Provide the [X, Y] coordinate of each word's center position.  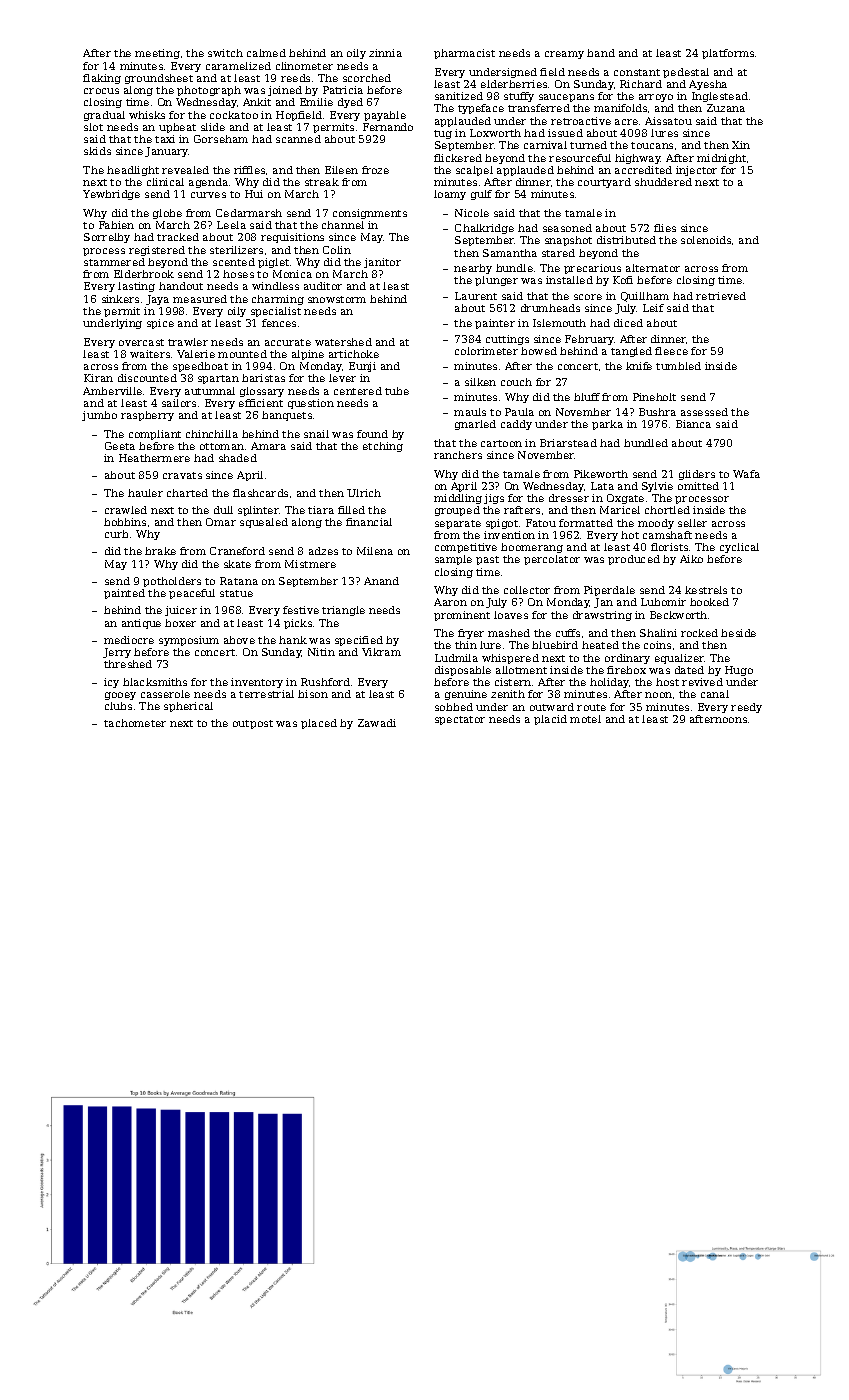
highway [638, 159]
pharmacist [464, 54]
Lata [602, 486]
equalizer [680, 659]
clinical [165, 182]
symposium [189, 641]
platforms [728, 54]
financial [369, 522]
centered [358, 391]
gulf [481, 195]
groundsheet [159, 79]
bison [313, 694]
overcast [141, 342]
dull [223, 510]
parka [607, 425]
